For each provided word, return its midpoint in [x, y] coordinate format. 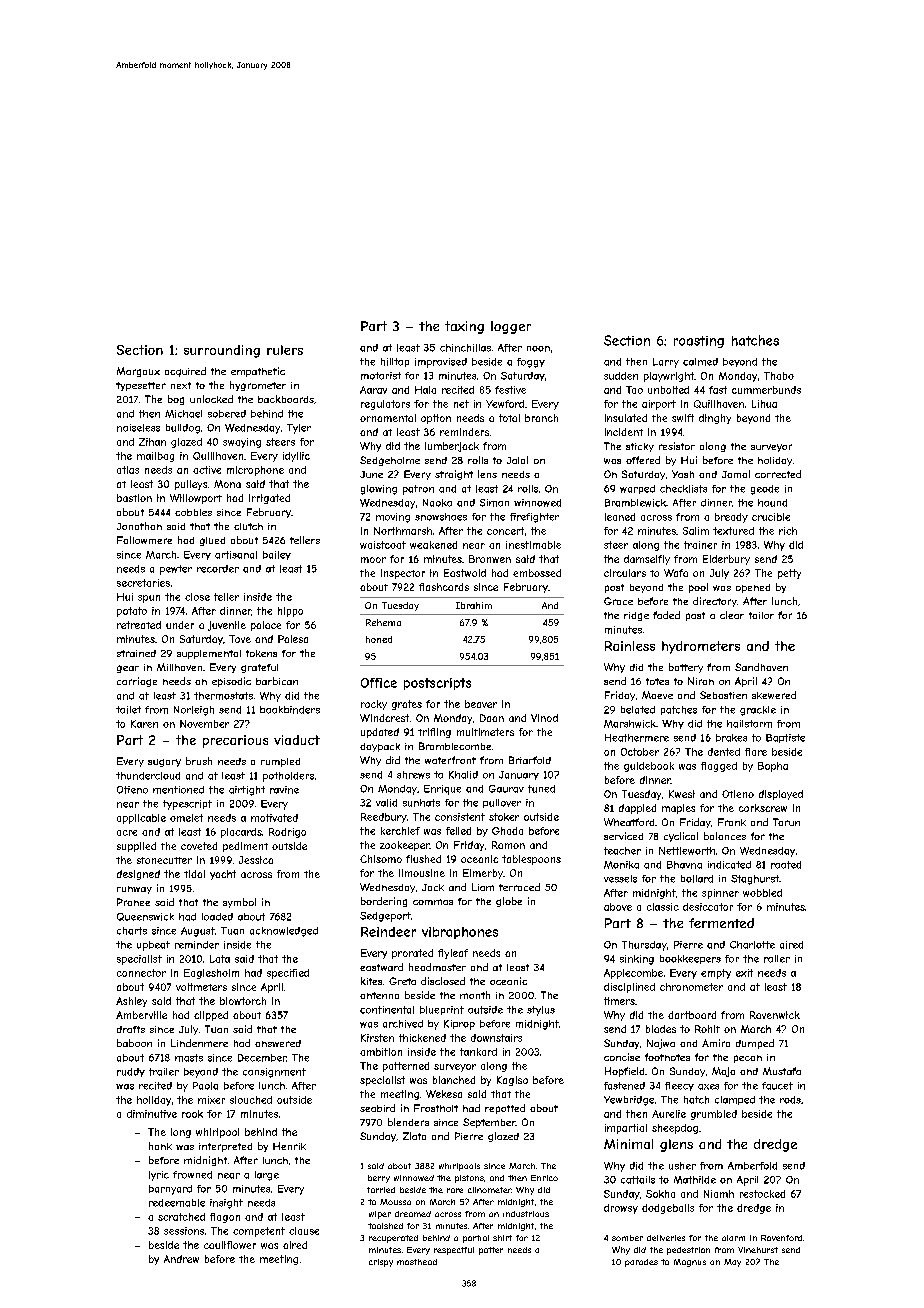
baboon [134, 1043]
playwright [669, 377]
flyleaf [453, 954]
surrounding [222, 351]
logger [511, 327]
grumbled [714, 1115]
